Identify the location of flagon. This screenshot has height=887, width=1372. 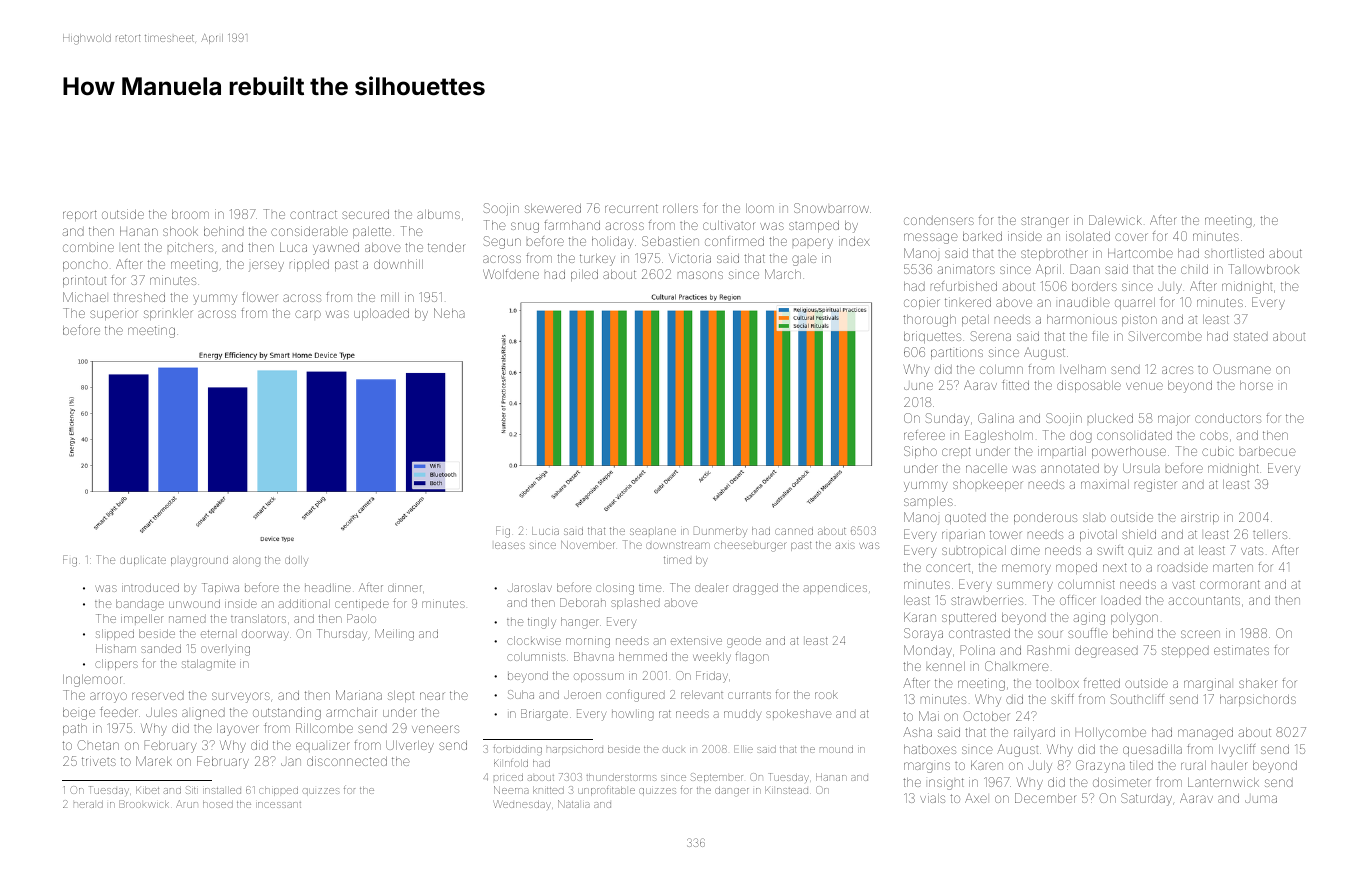
(752, 658).
